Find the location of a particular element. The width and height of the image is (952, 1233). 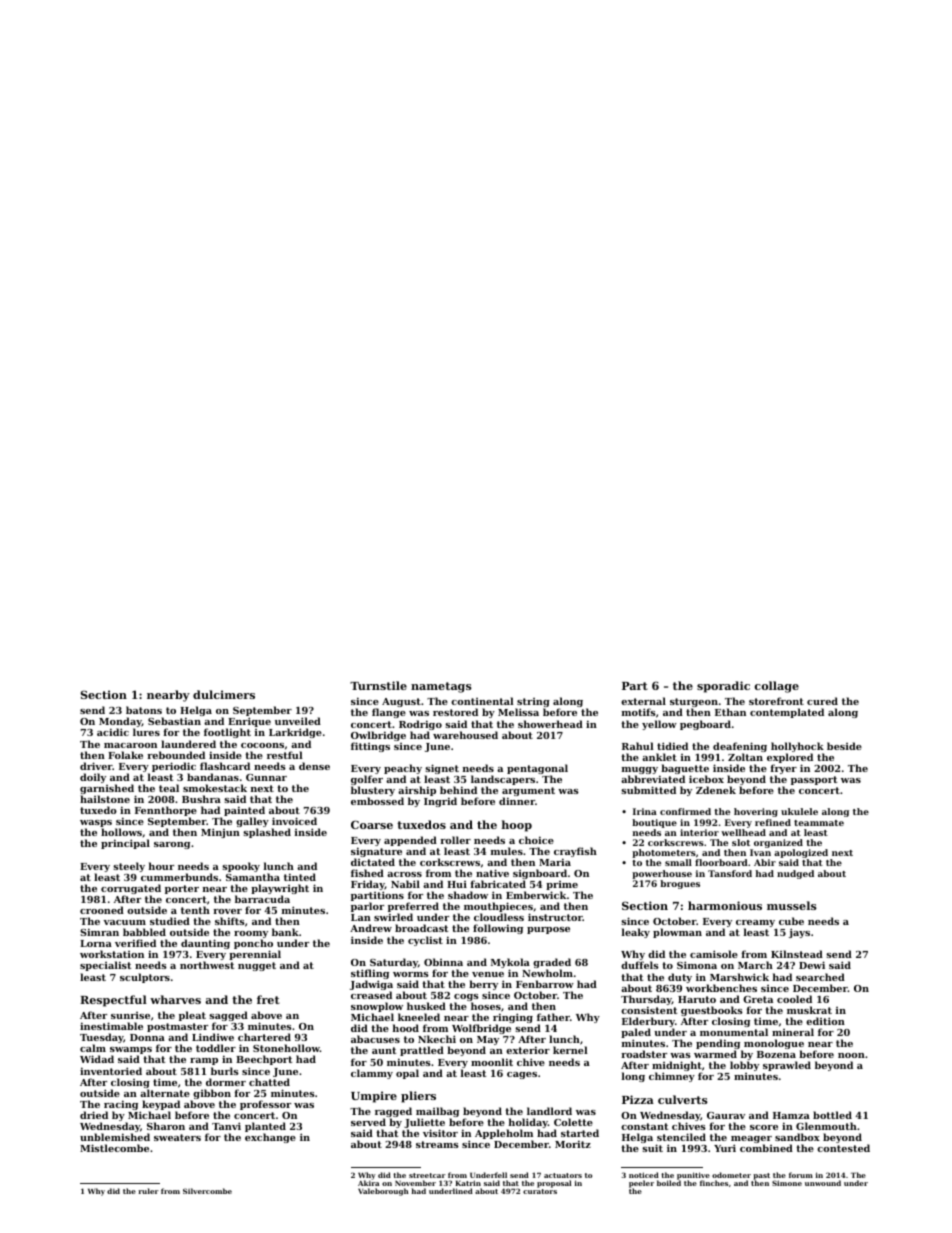

apologized is located at coordinates (801, 853).
